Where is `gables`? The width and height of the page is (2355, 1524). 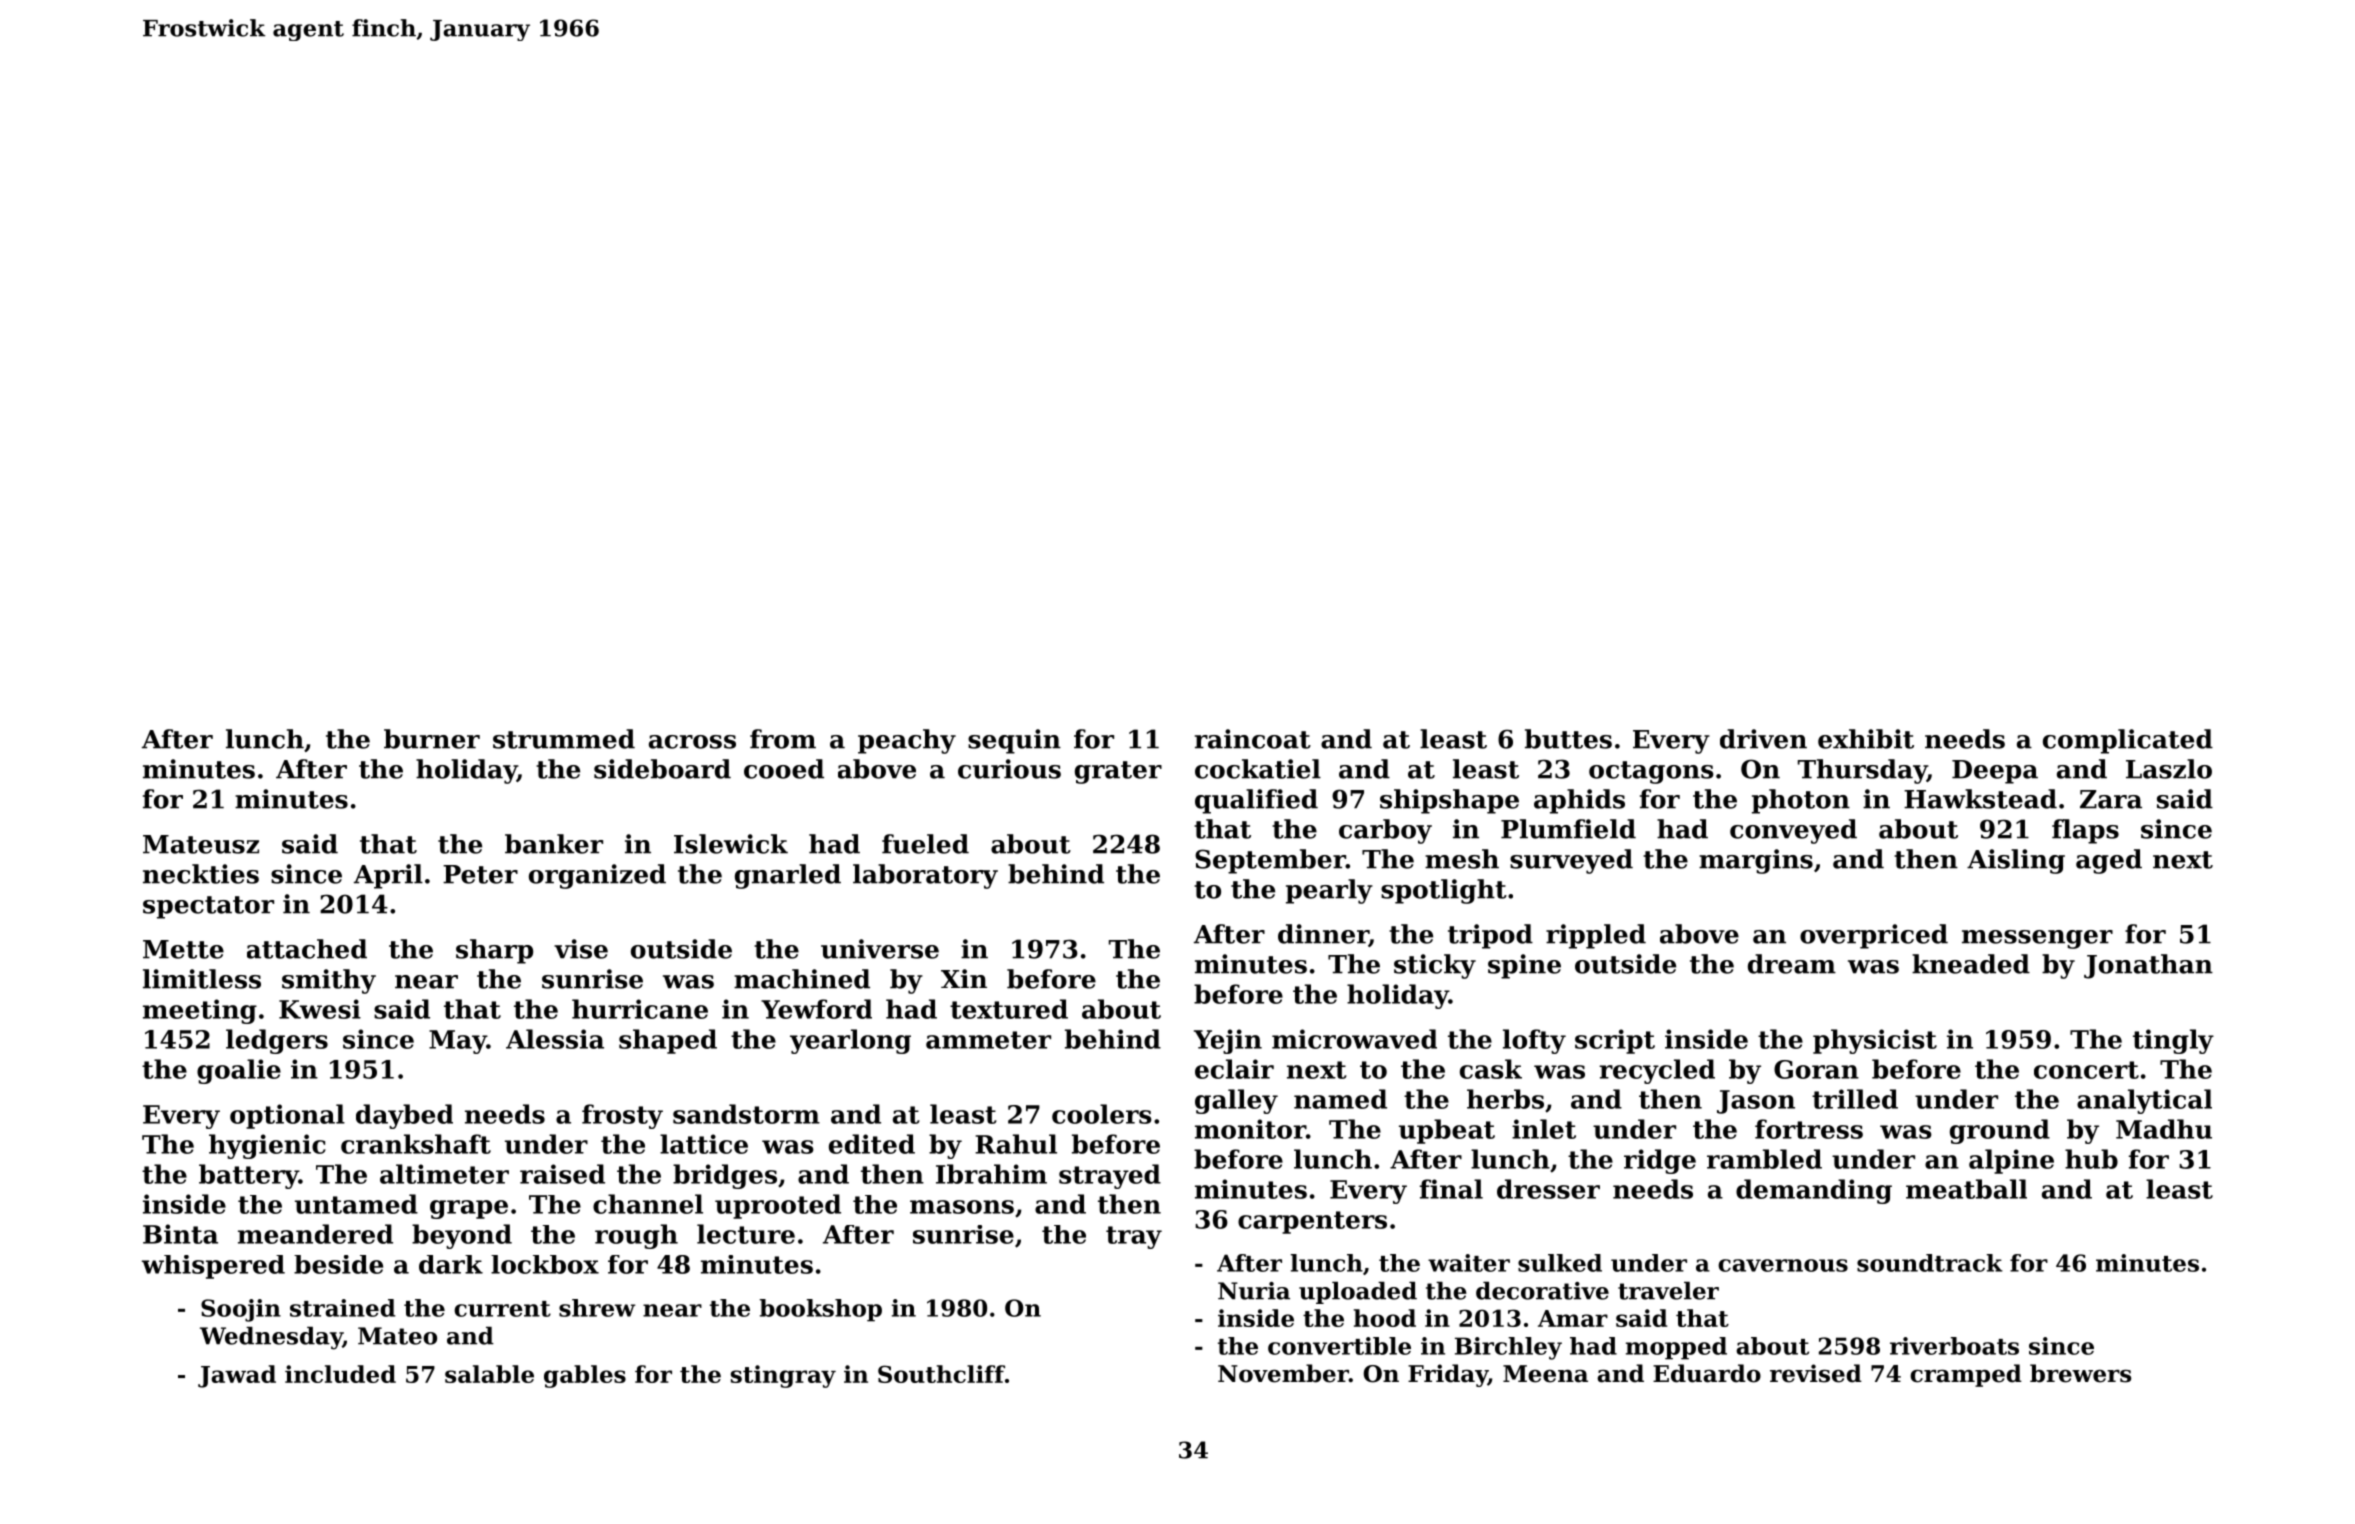 gables is located at coordinates (585, 1376).
